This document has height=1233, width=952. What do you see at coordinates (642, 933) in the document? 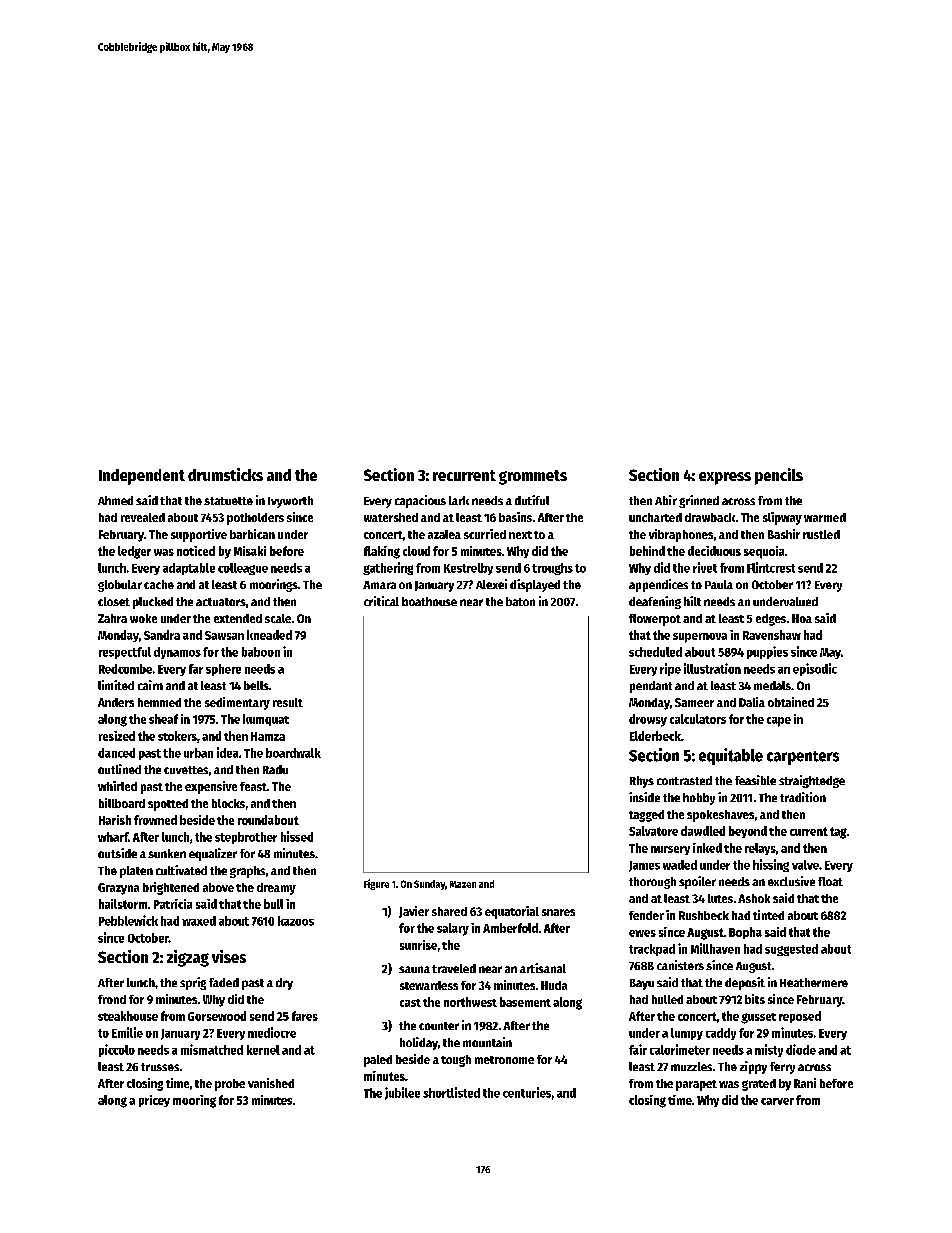
I see `ewes` at bounding box center [642, 933].
